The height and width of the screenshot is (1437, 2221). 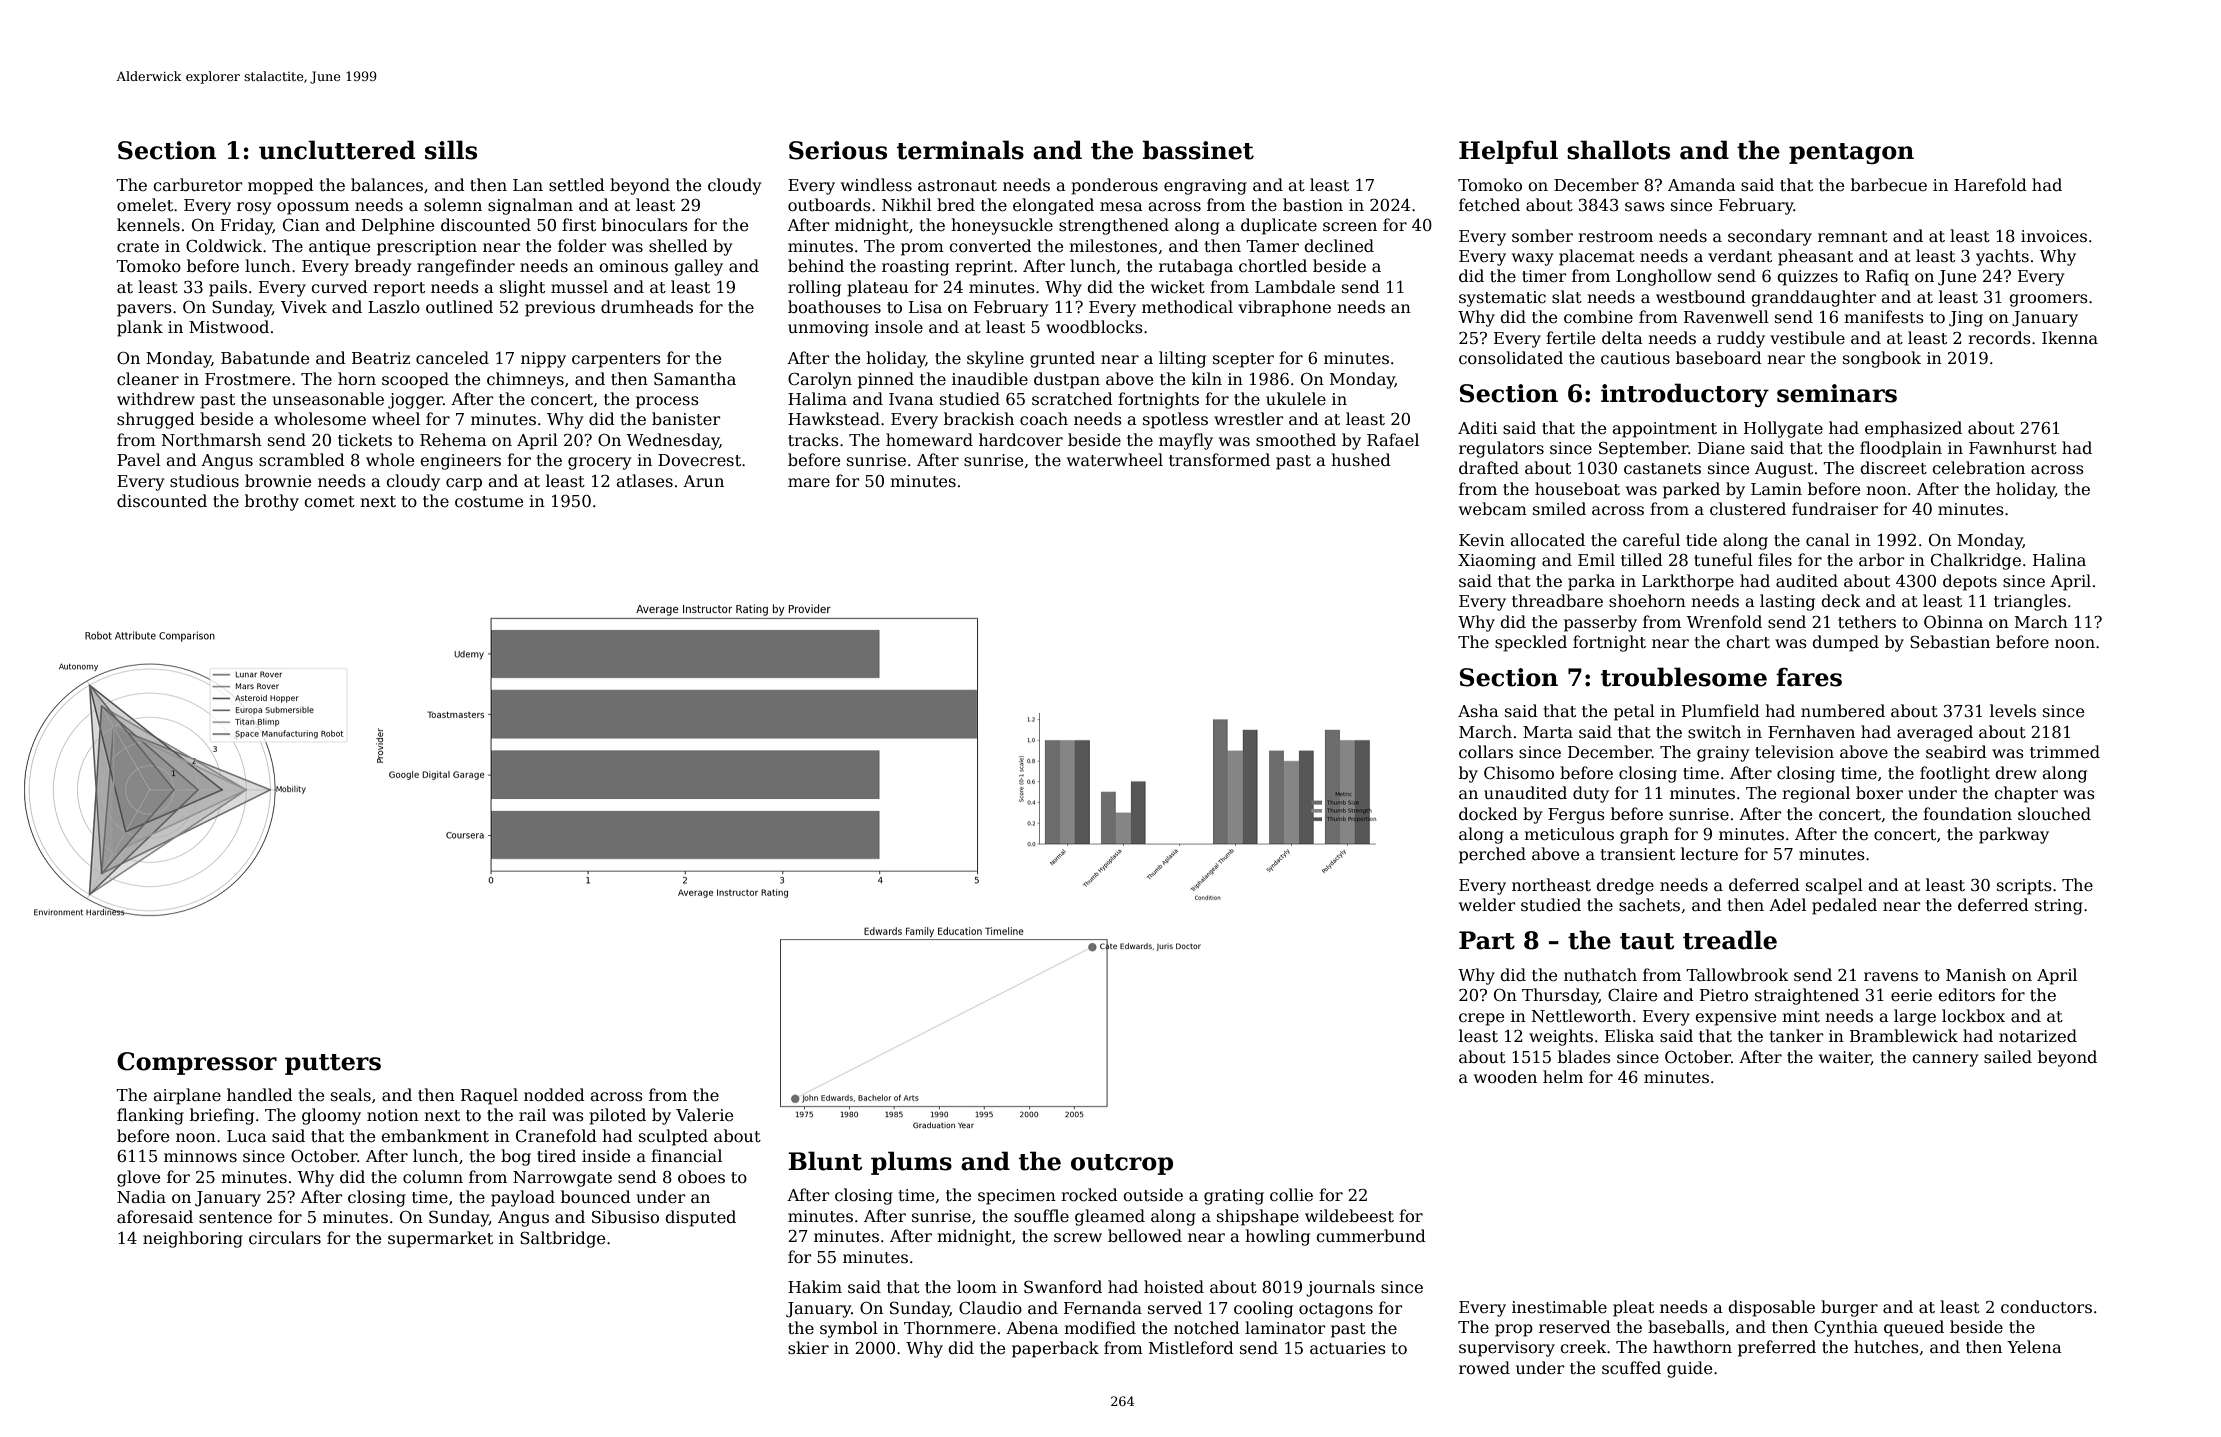 I want to click on string, so click(x=2059, y=907).
